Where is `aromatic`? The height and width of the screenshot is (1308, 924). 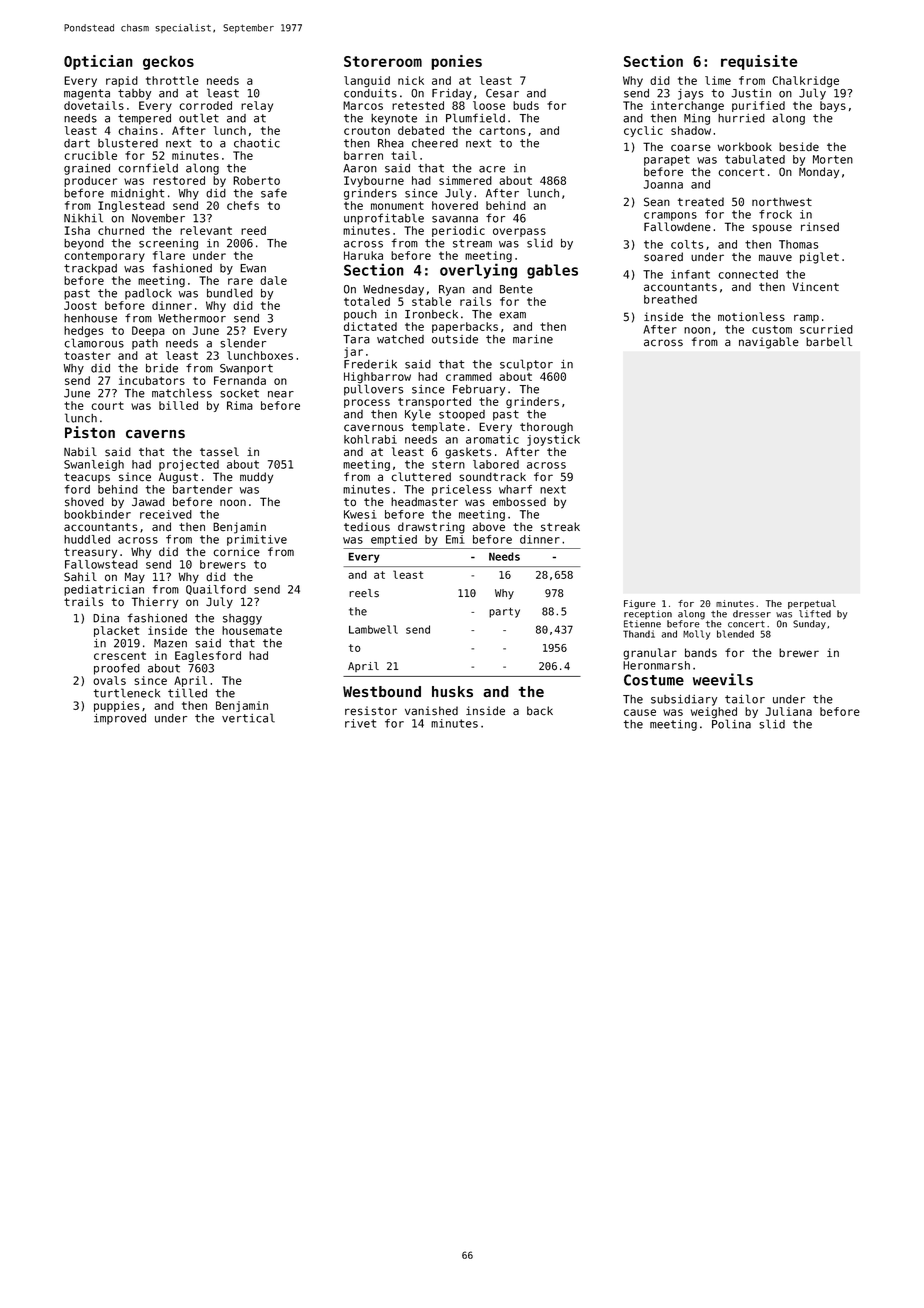 aromatic is located at coordinates (492, 439).
